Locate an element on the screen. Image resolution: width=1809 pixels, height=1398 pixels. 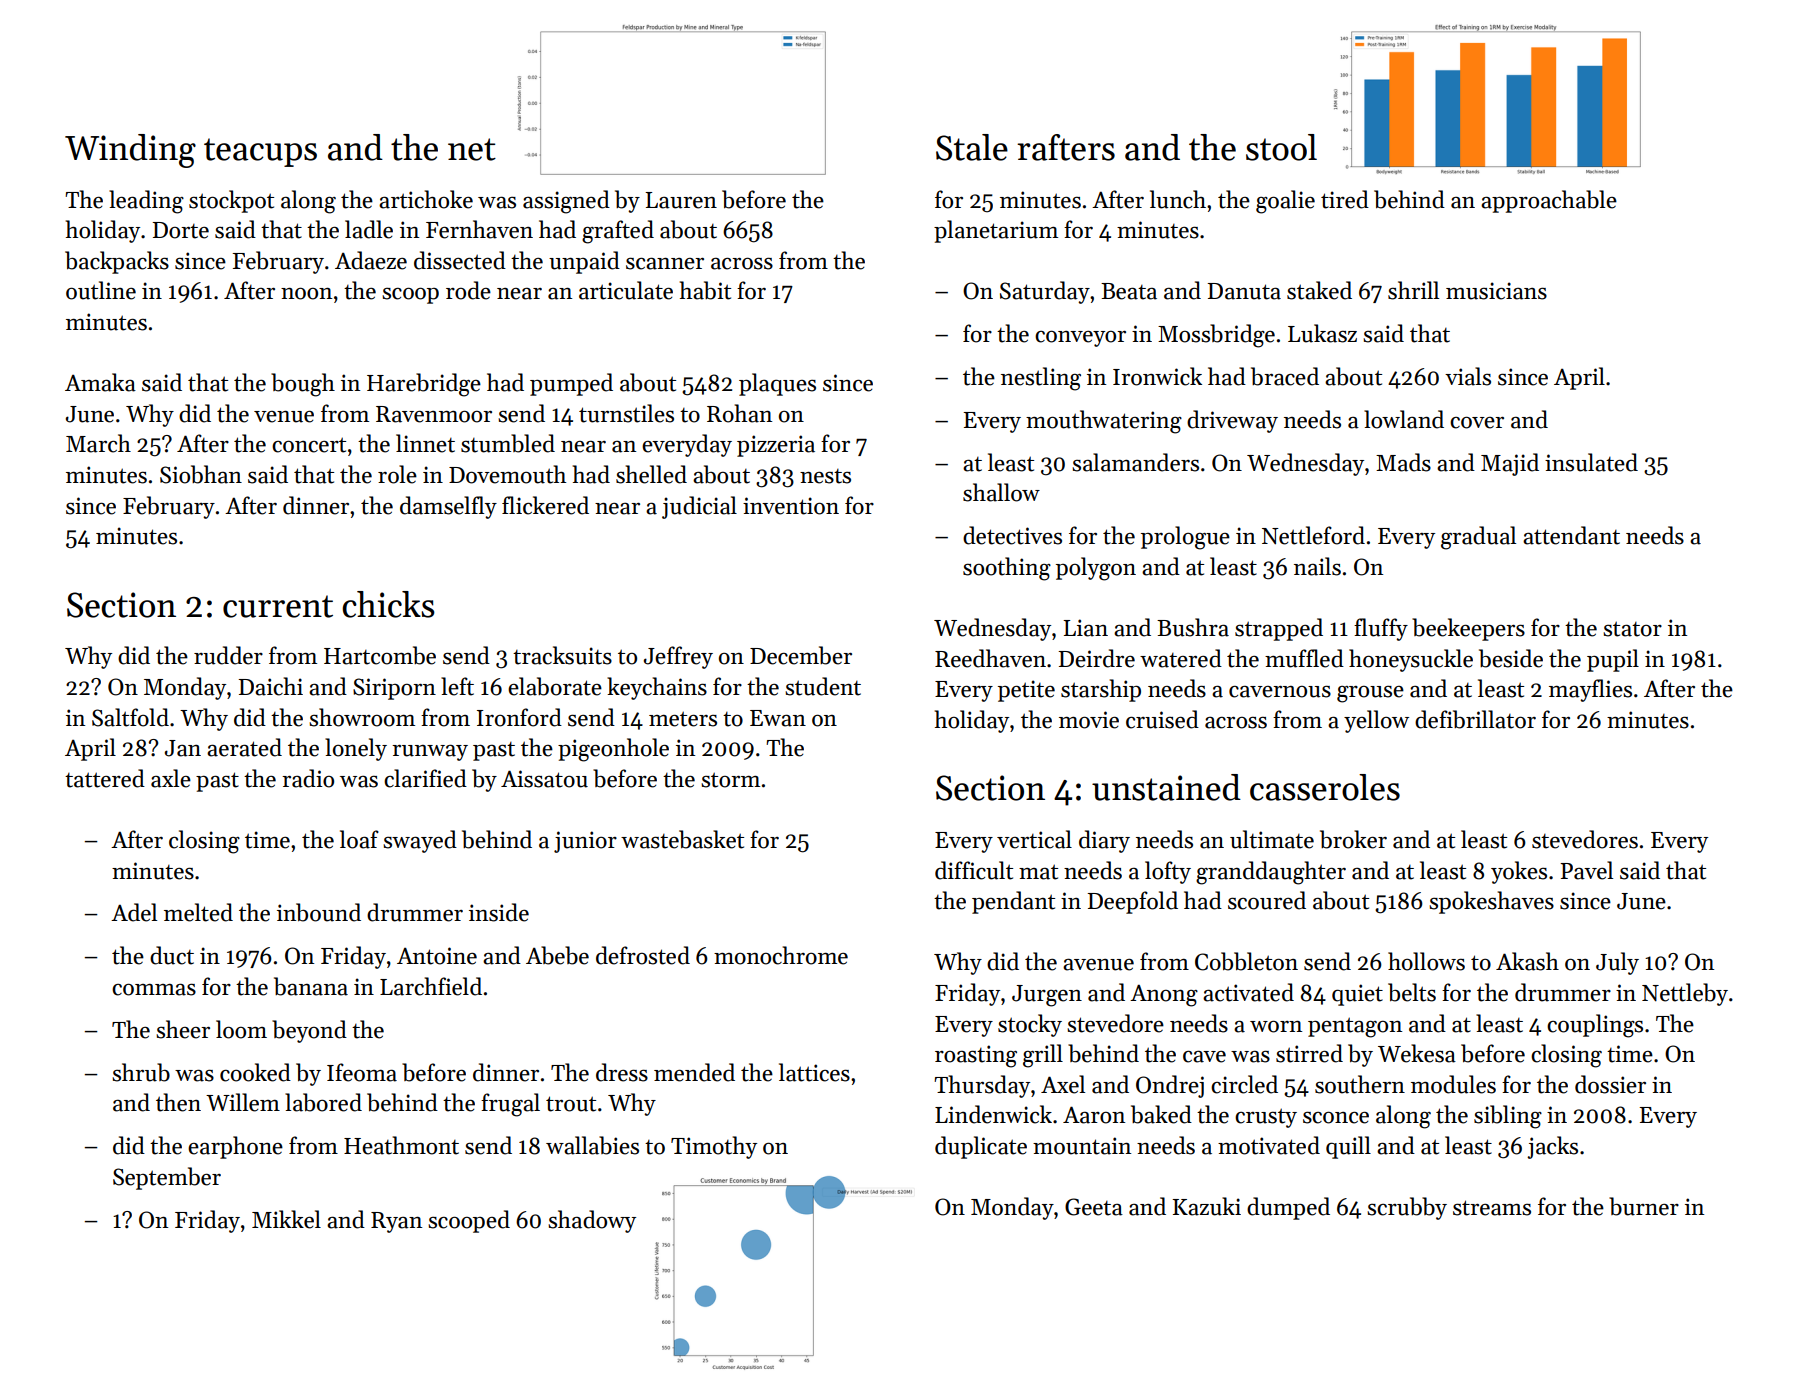
salamanders is located at coordinates (1135, 462).
